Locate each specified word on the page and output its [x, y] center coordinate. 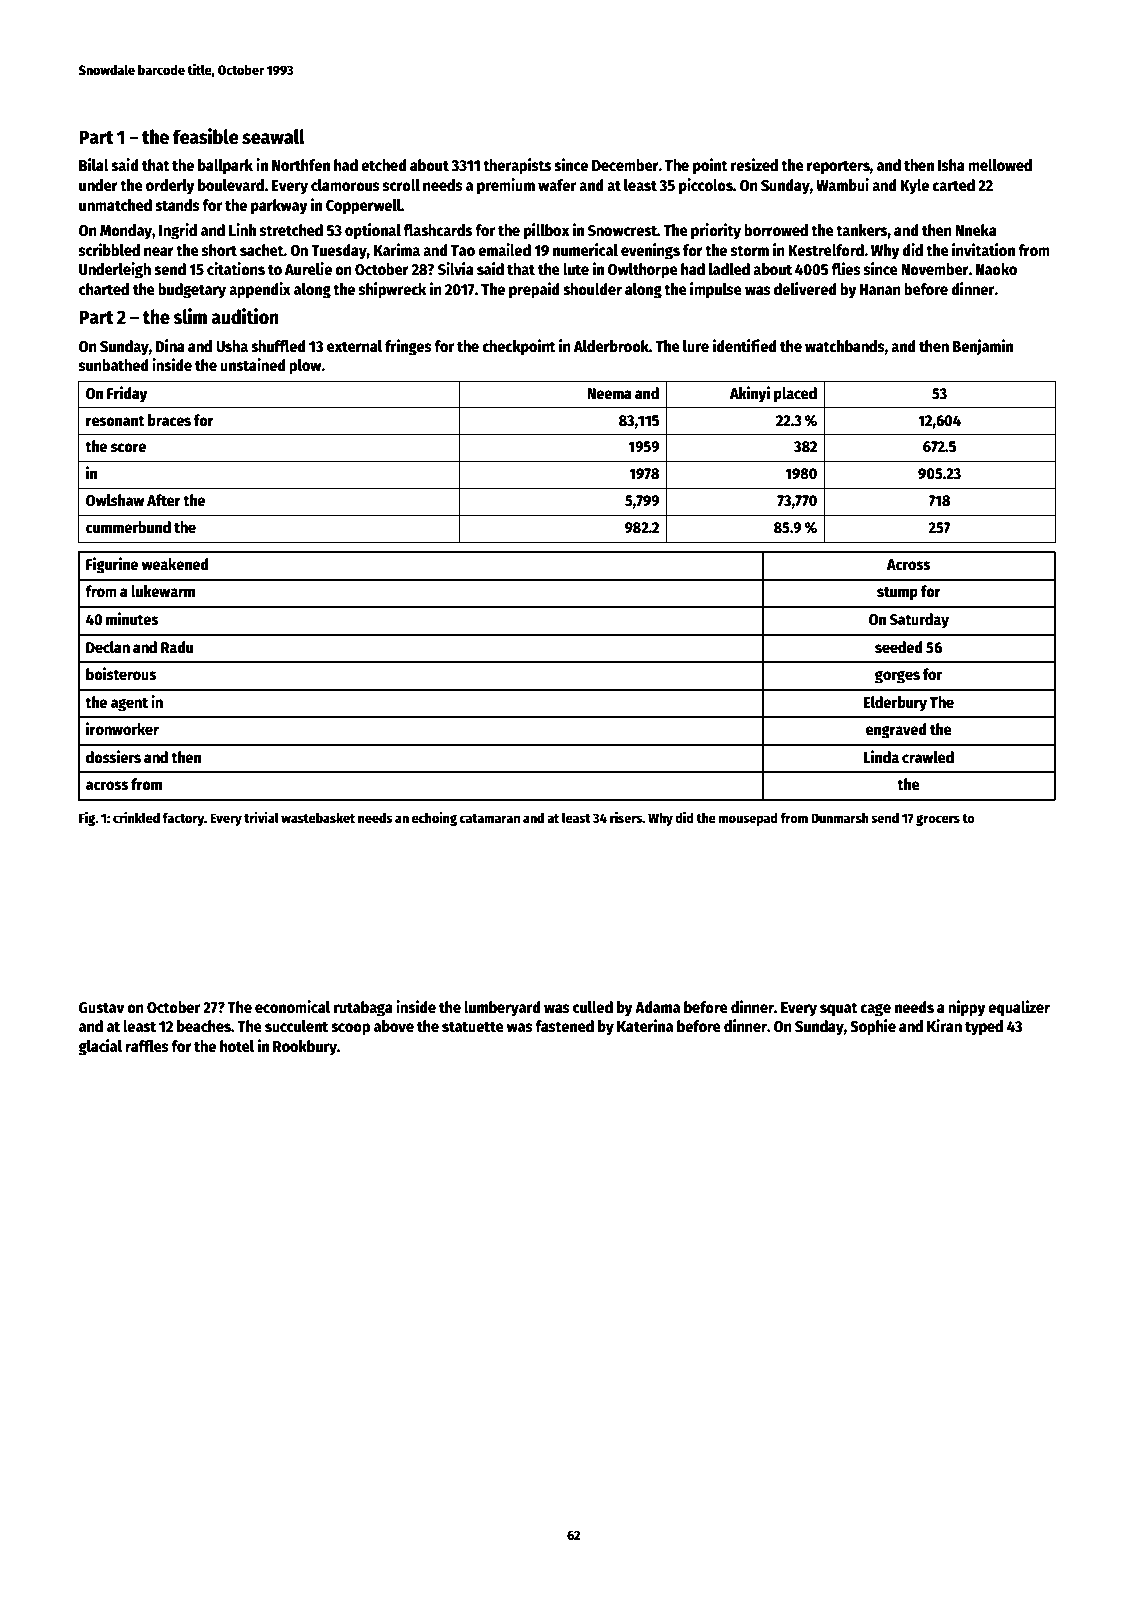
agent [129, 704]
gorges [897, 677]
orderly [170, 187]
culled [593, 1007]
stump [897, 594]
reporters [838, 167]
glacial [100, 1047]
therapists [517, 166]
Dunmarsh [840, 818]
